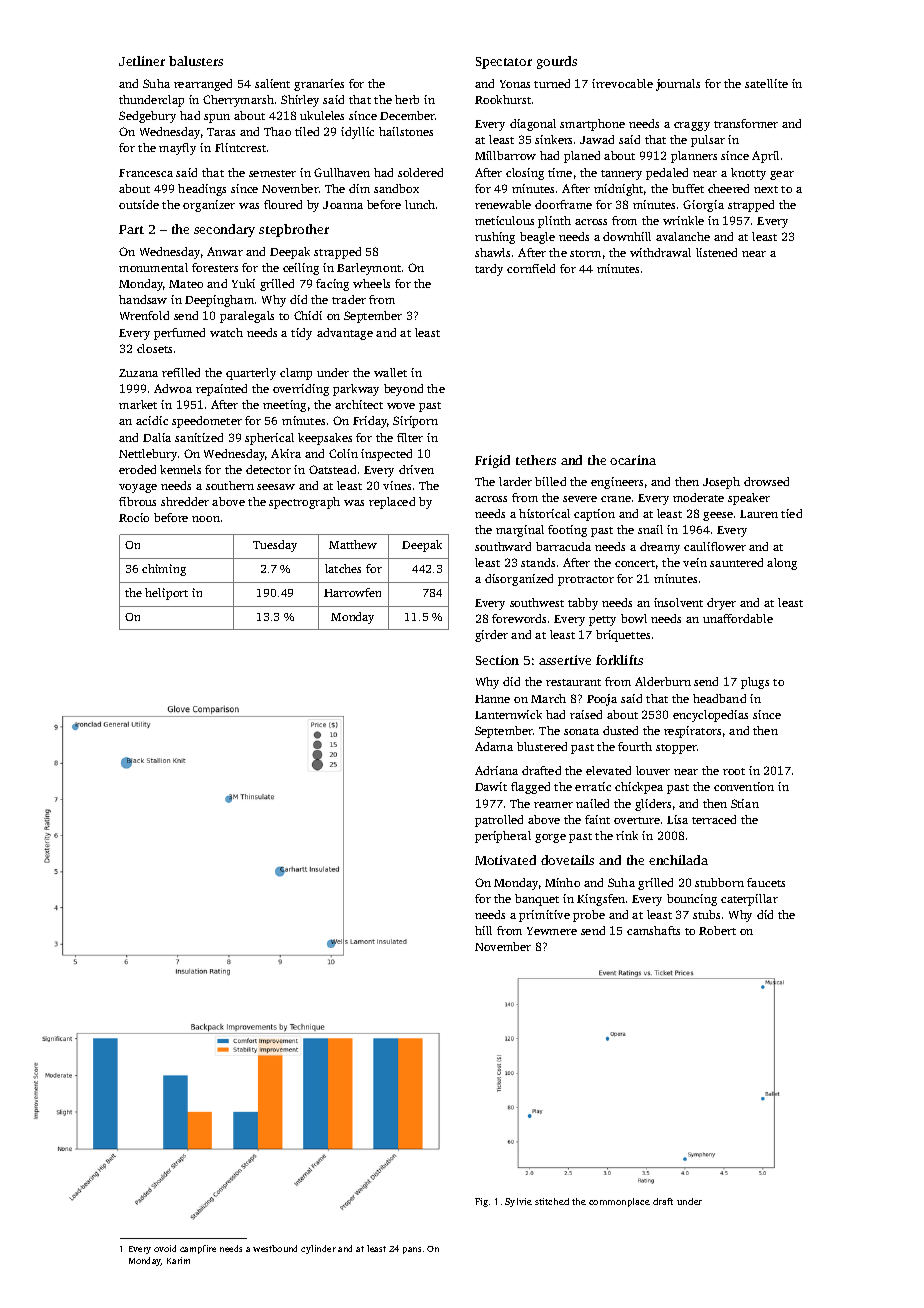 The height and width of the screenshot is (1308, 924). Describe the element at coordinates (412, 1250) in the screenshot. I see `pans` at that location.
